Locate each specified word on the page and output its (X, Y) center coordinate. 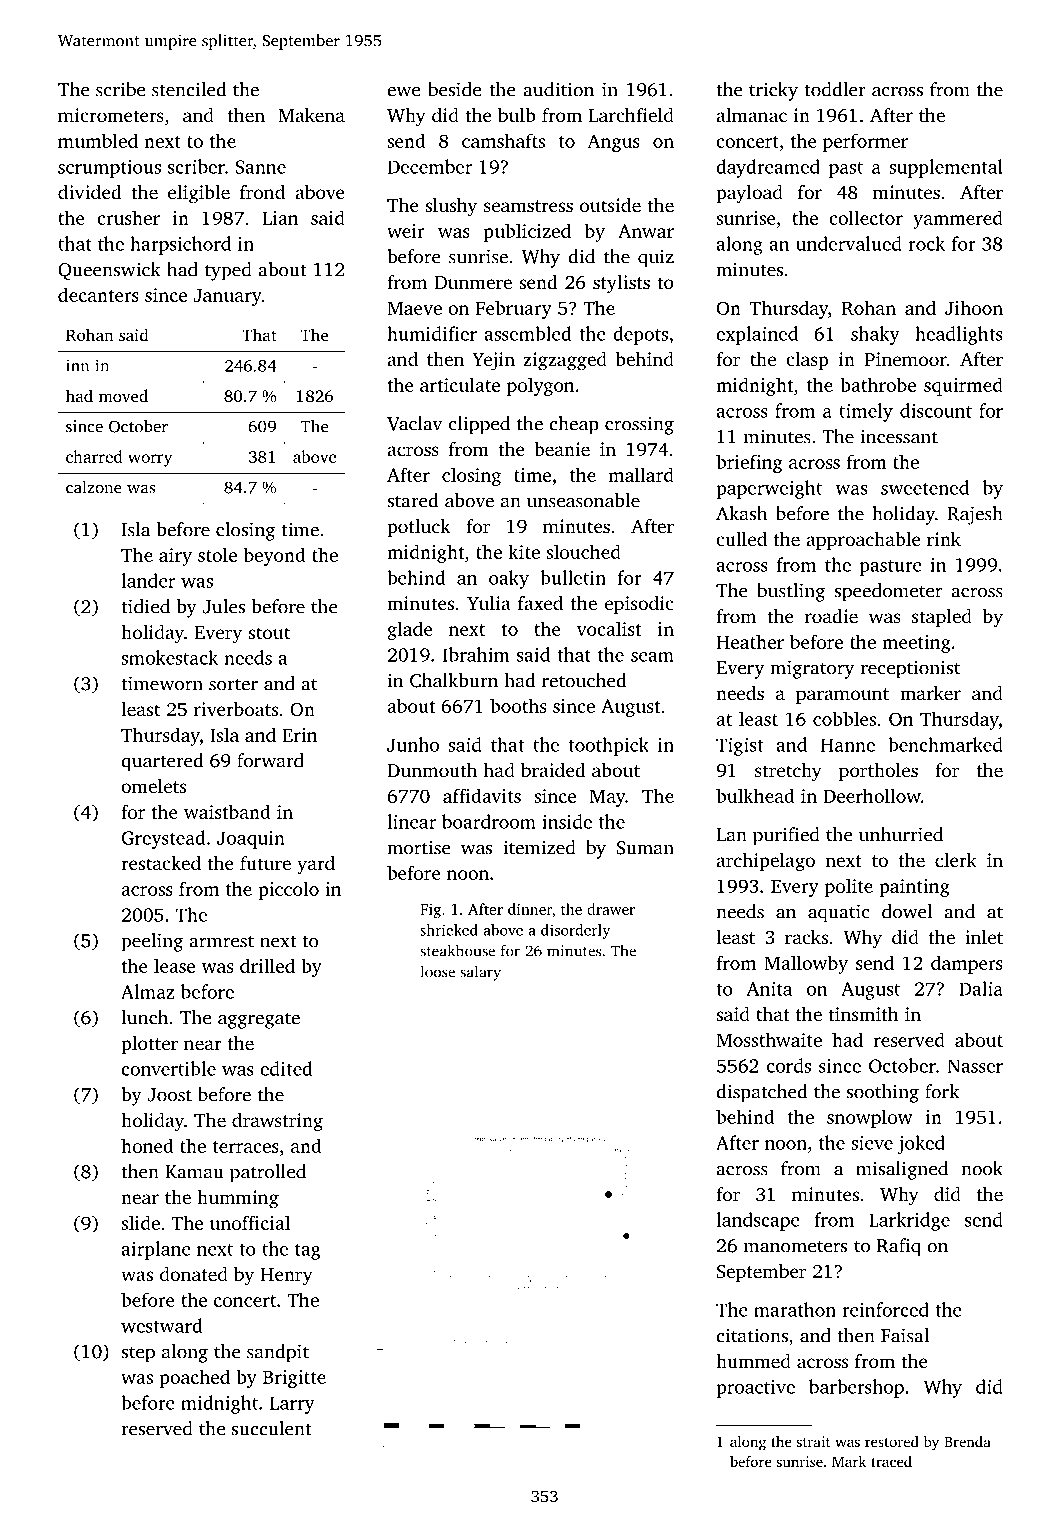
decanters (98, 294)
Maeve (414, 308)
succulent (272, 1428)
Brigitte (294, 1379)
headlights (959, 335)
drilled (267, 965)
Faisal (905, 1335)
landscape (758, 1221)
